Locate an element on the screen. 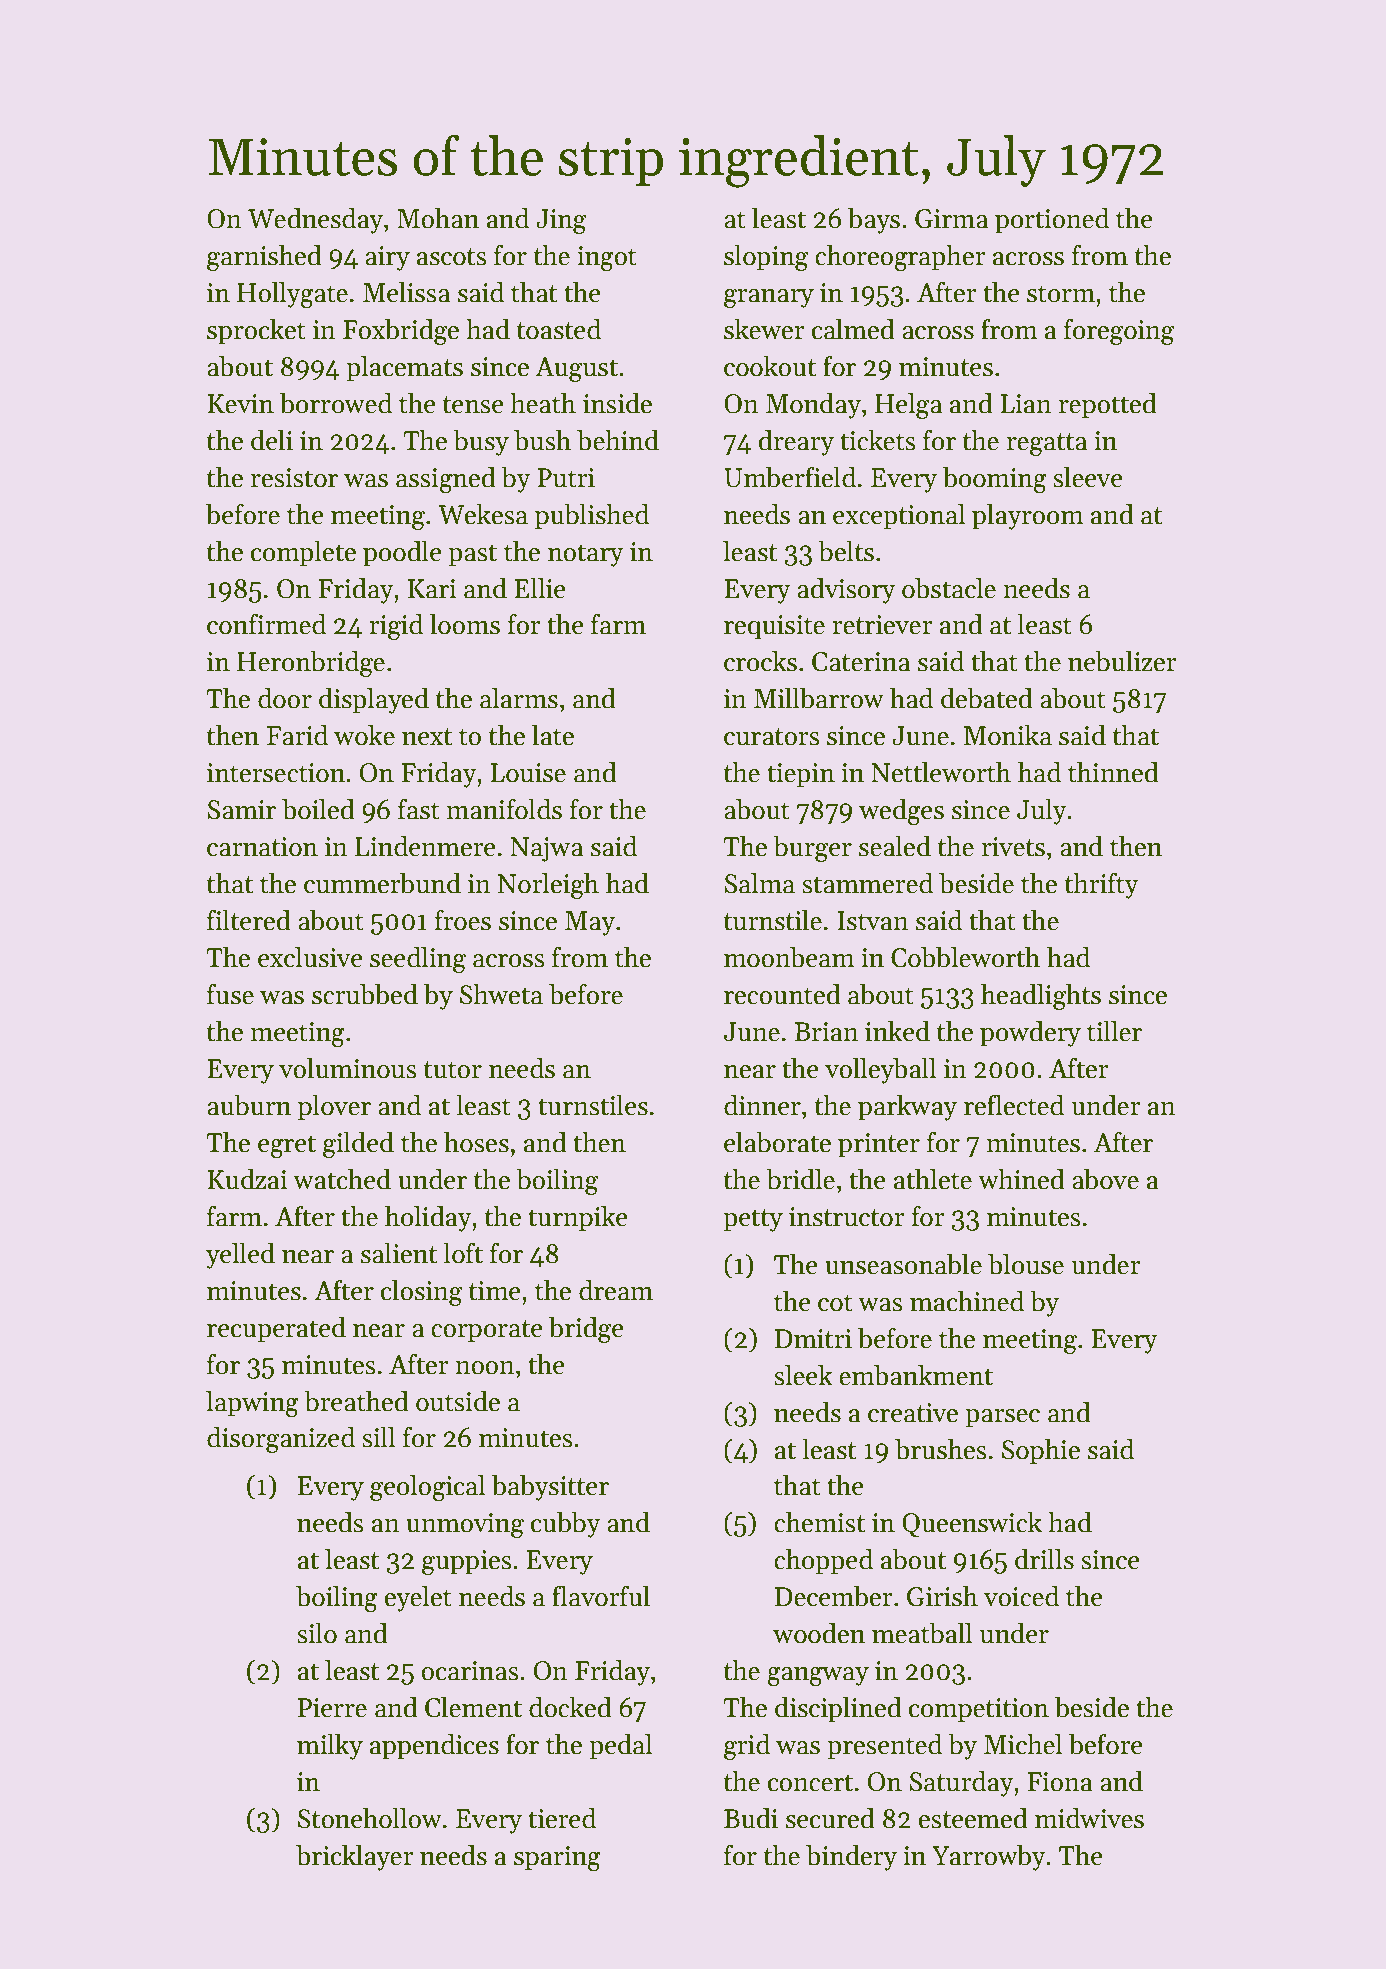 This screenshot has width=1386, height=1969. recounted is located at coordinates (782, 994).
